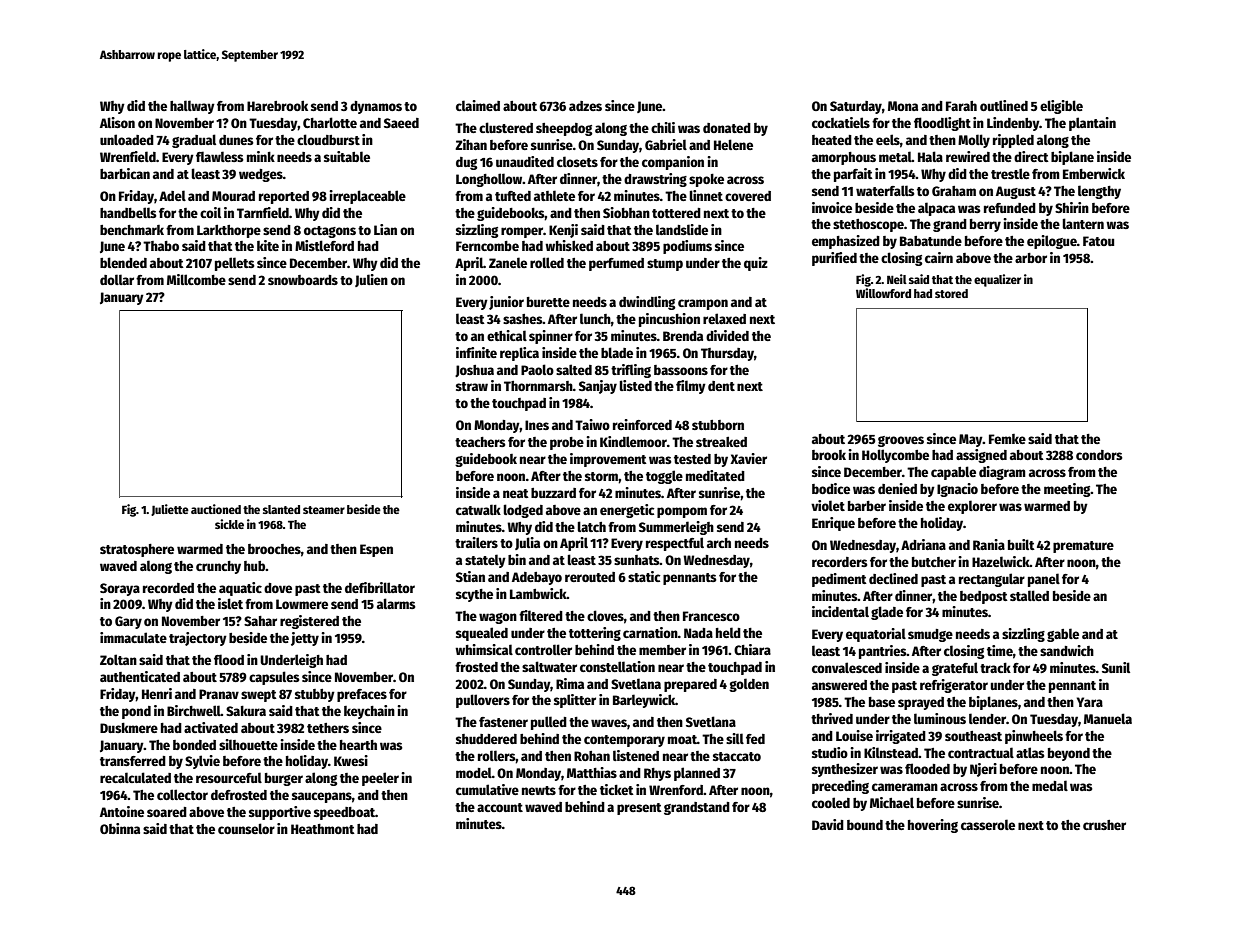 The width and height of the screenshot is (1233, 952). I want to click on Brenda, so click(683, 336).
